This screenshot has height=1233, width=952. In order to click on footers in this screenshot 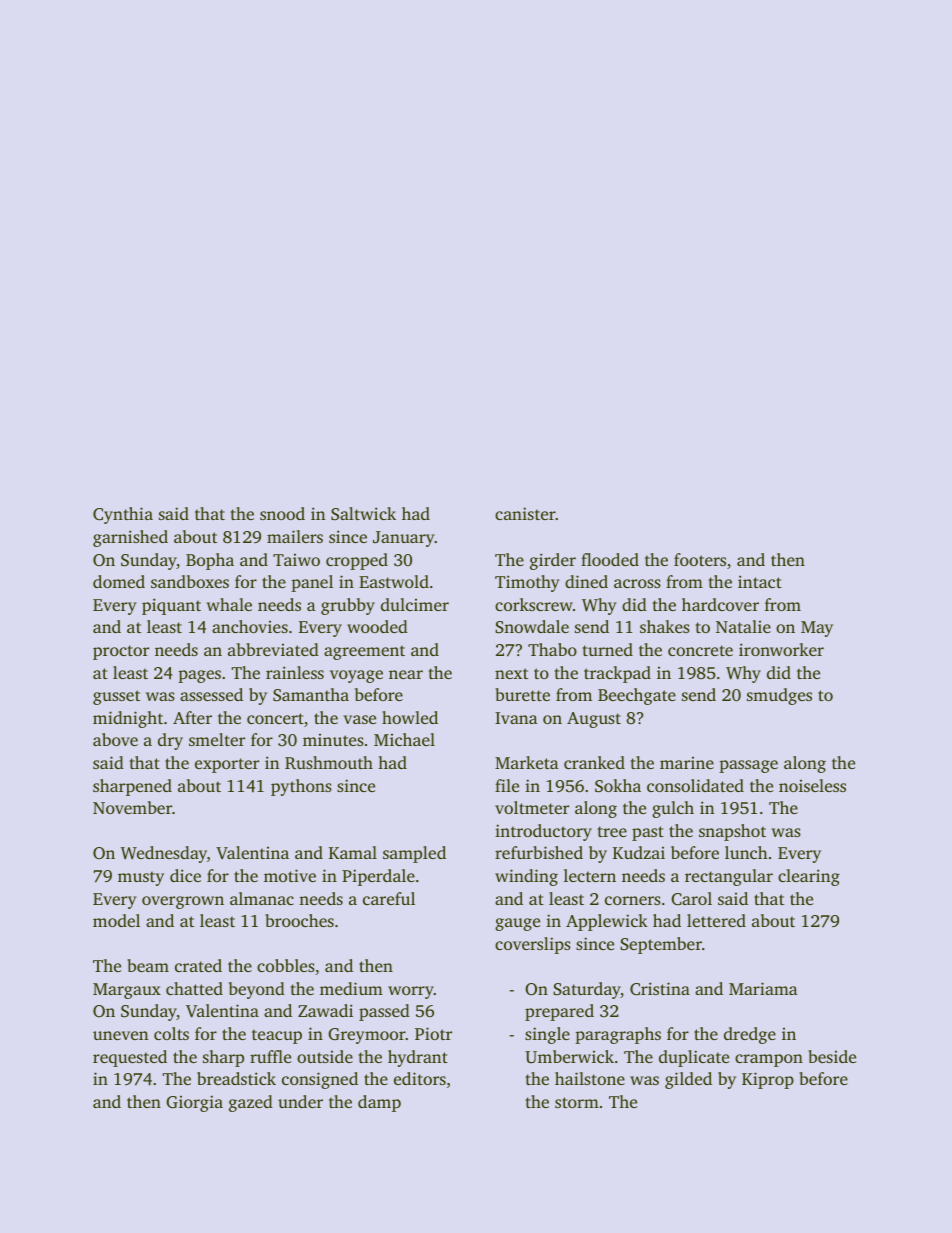, I will do `click(700, 559)`.
